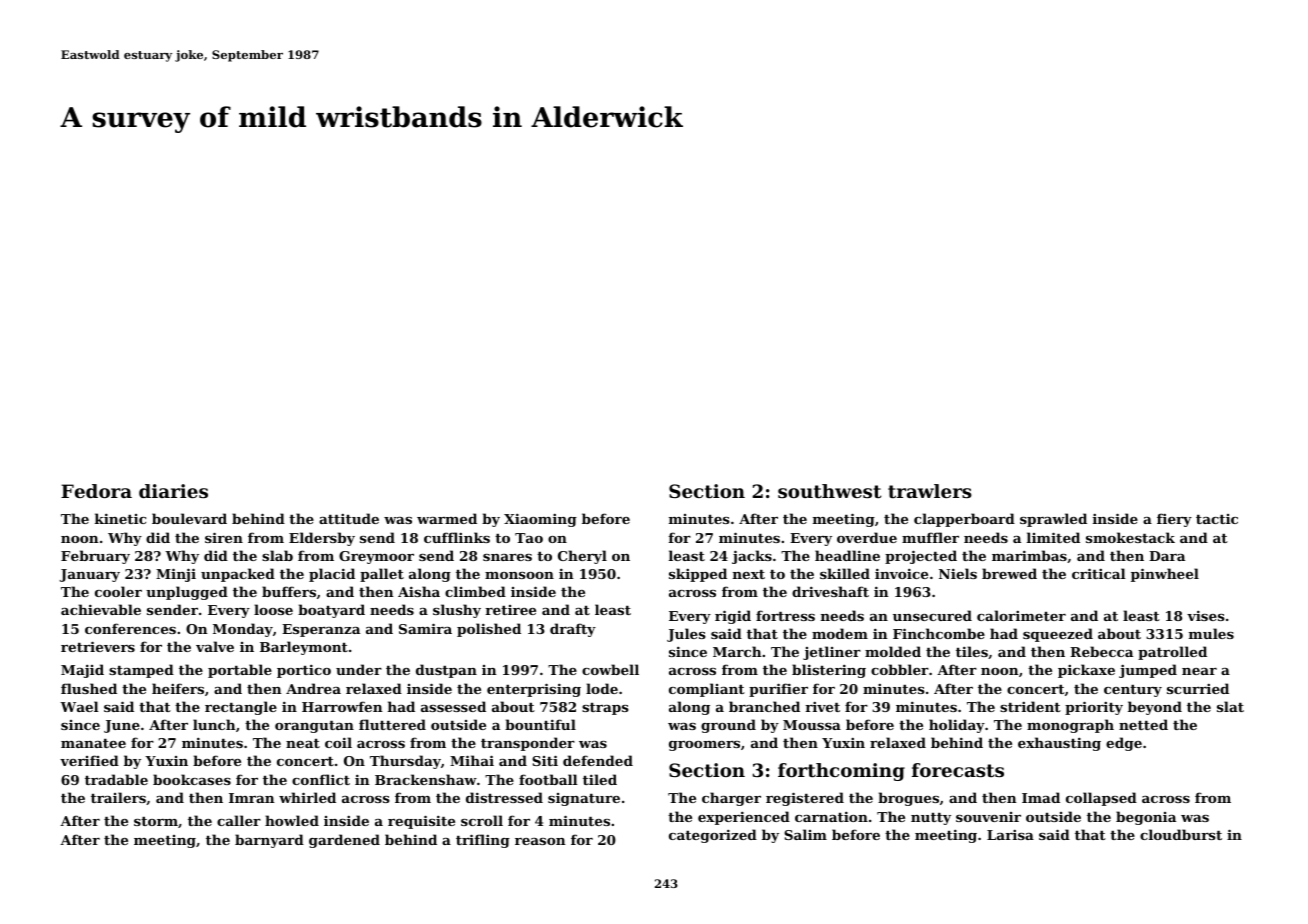 The height and width of the document is (924, 1308). I want to click on netted, so click(1143, 724).
